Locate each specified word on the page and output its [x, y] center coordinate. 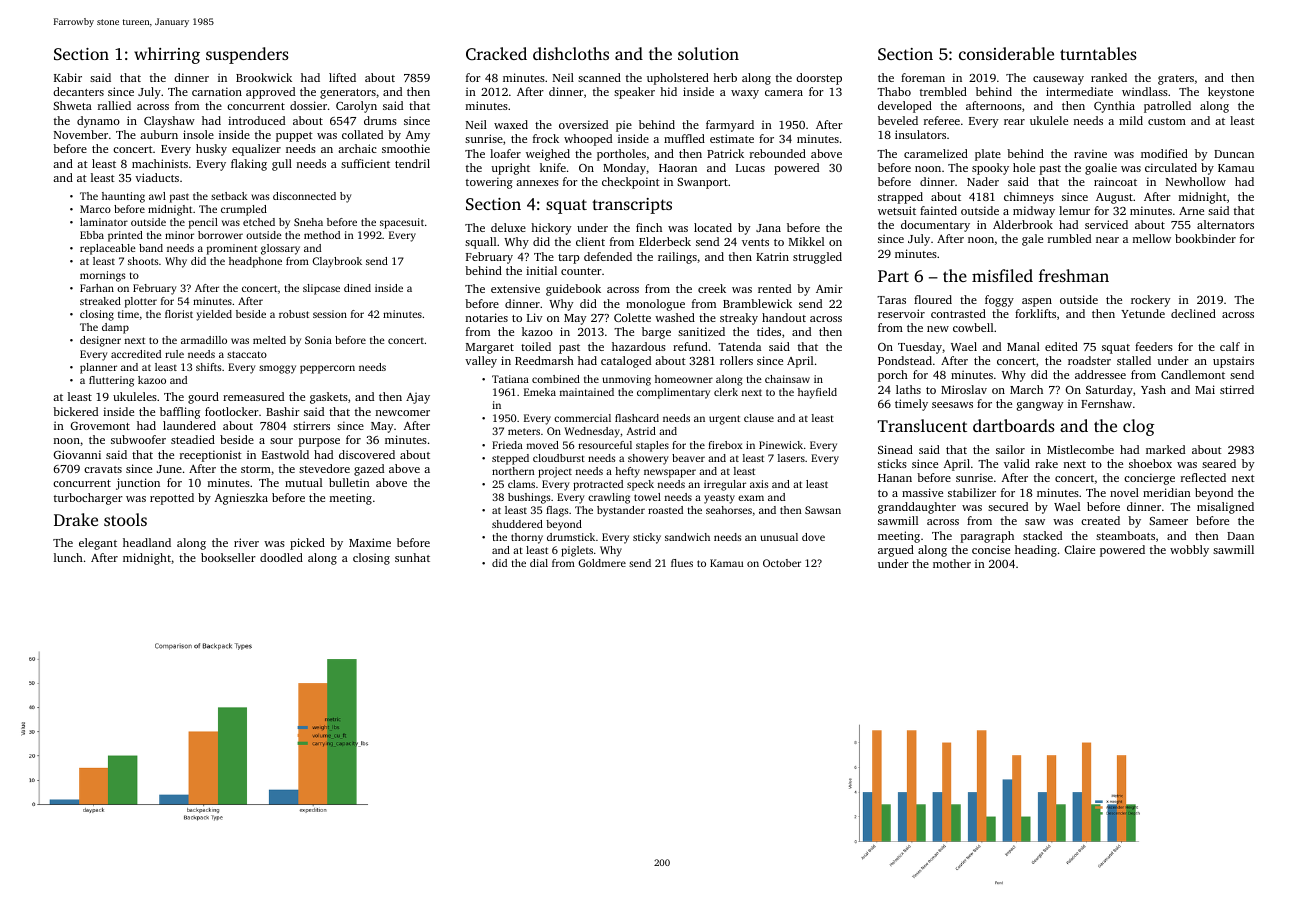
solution [708, 53]
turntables [1098, 53]
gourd [203, 398]
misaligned [1225, 508]
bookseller [228, 557]
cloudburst [559, 458]
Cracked [496, 53]
